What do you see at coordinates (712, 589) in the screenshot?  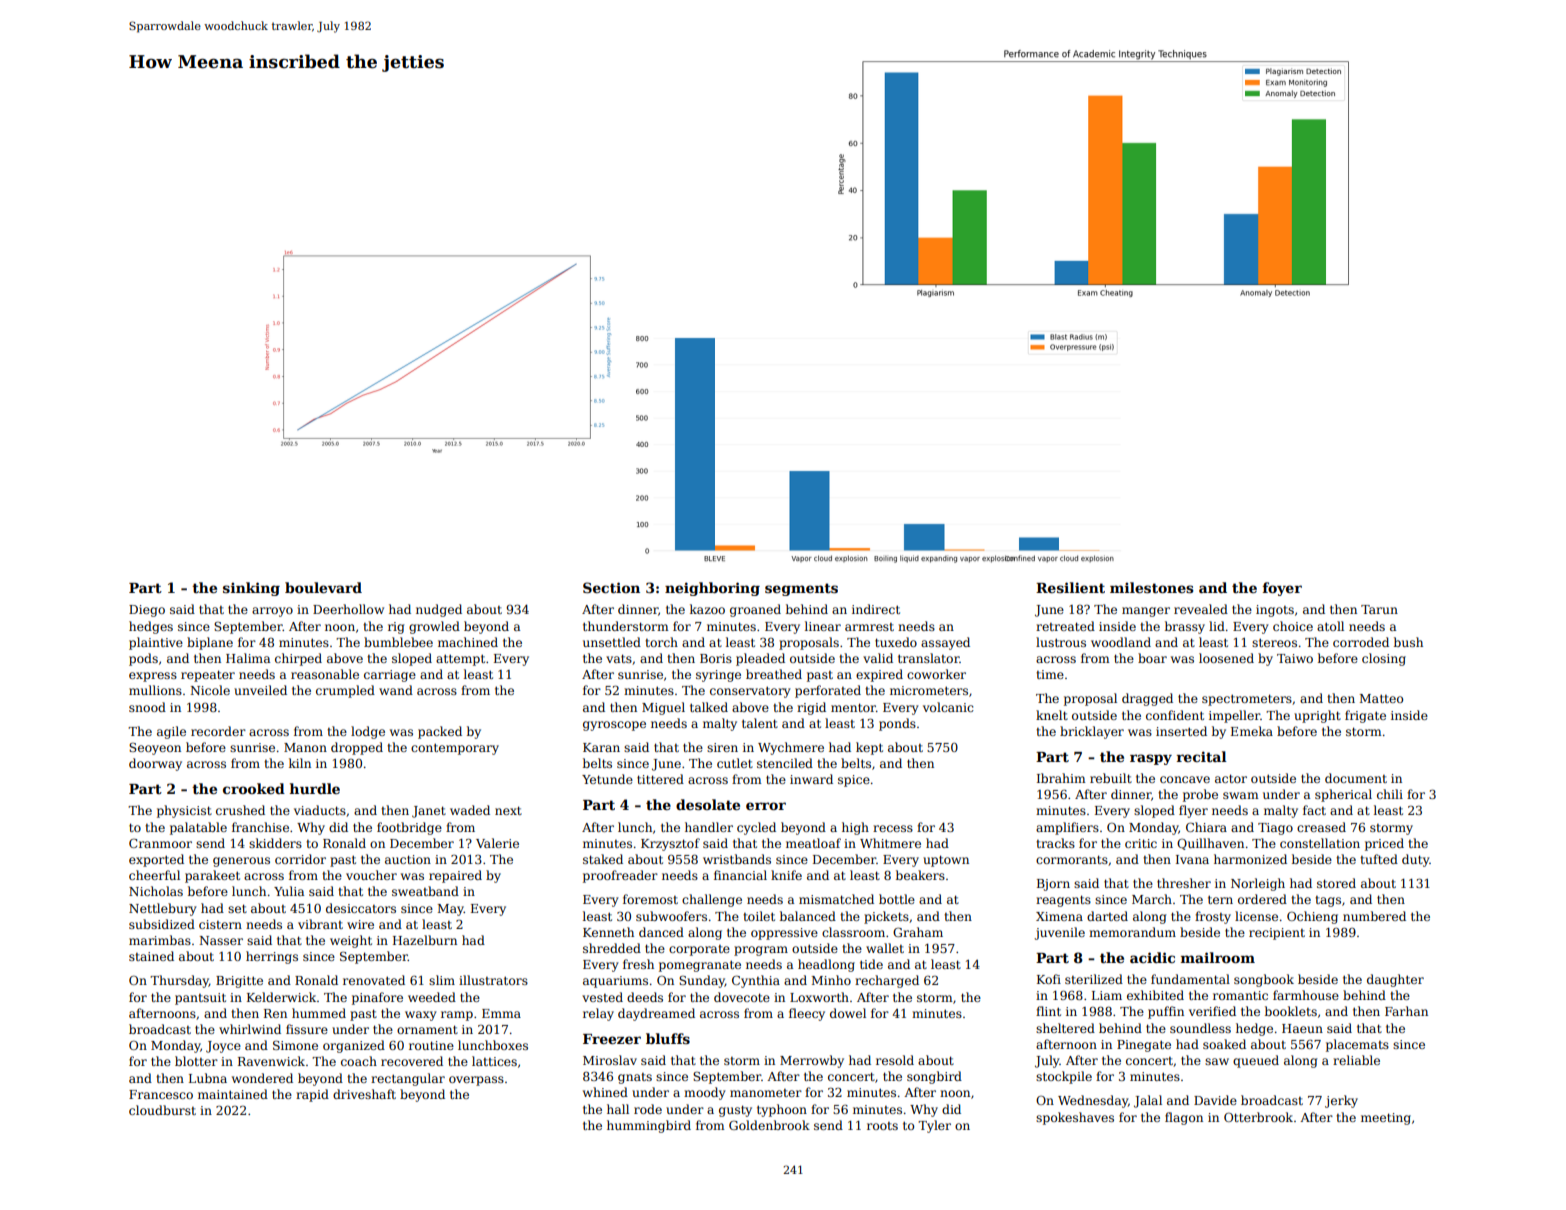 I see `neighboring` at bounding box center [712, 589].
